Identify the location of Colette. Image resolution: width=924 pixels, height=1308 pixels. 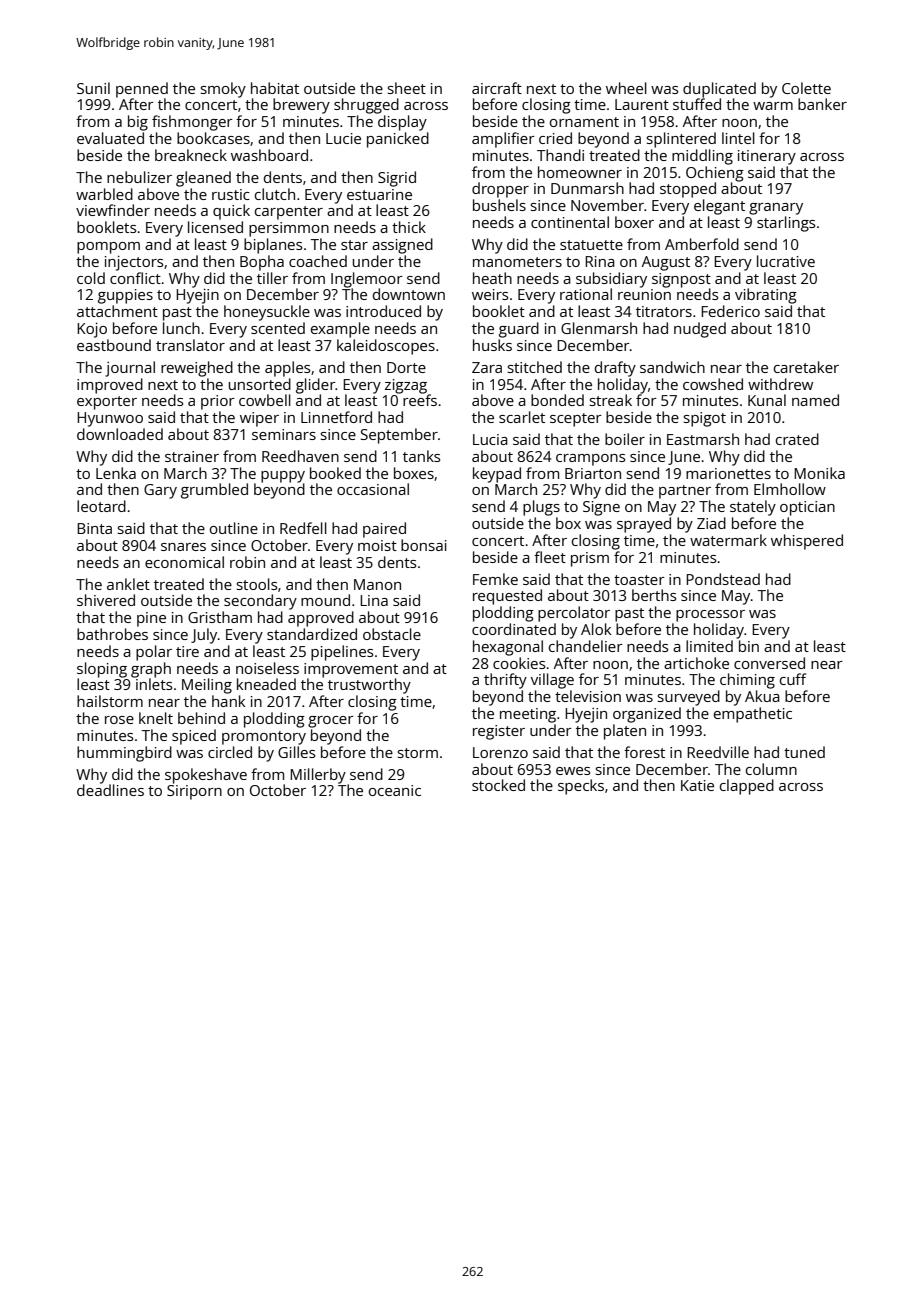
(806, 88).
